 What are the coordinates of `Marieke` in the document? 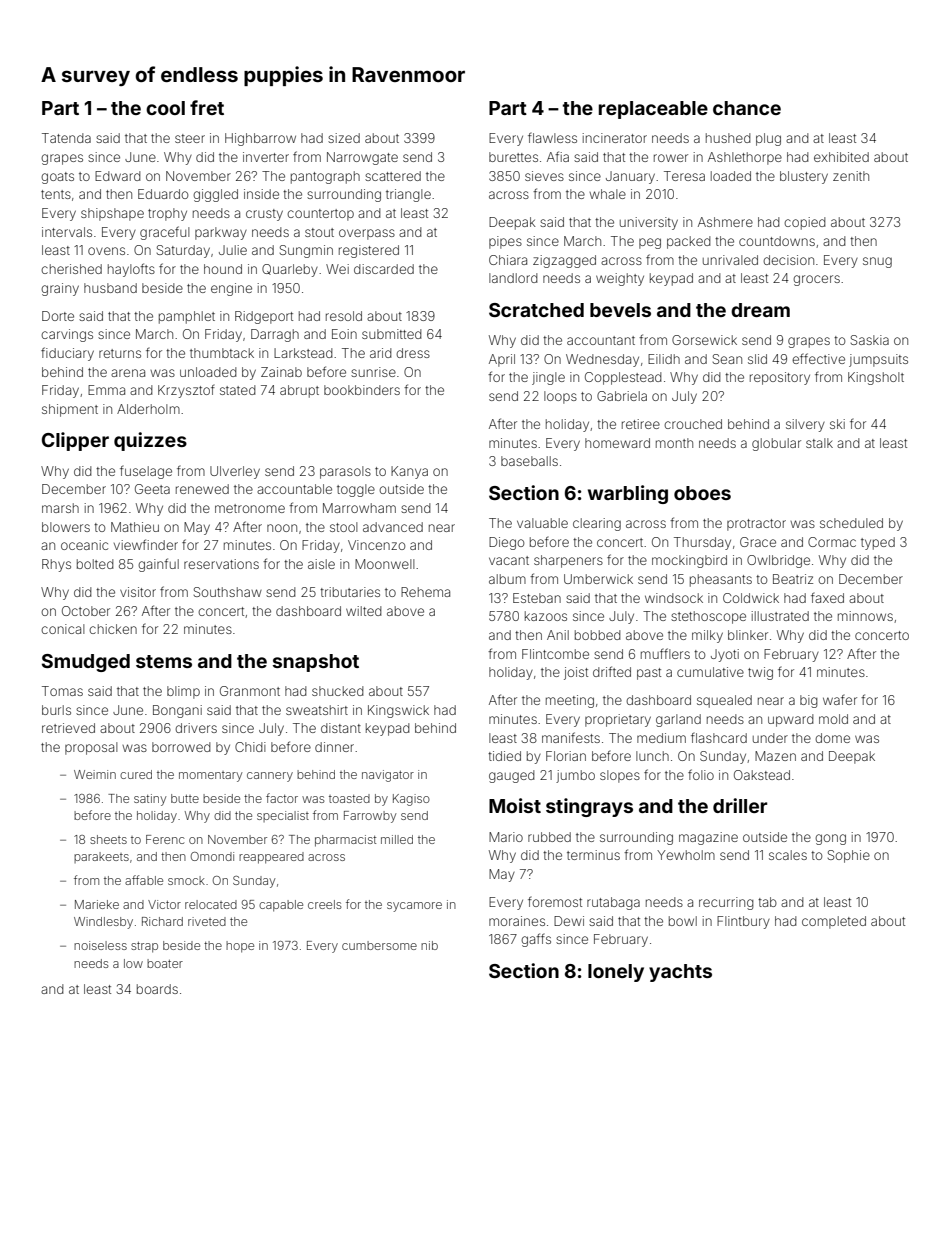 It's located at (97, 904).
